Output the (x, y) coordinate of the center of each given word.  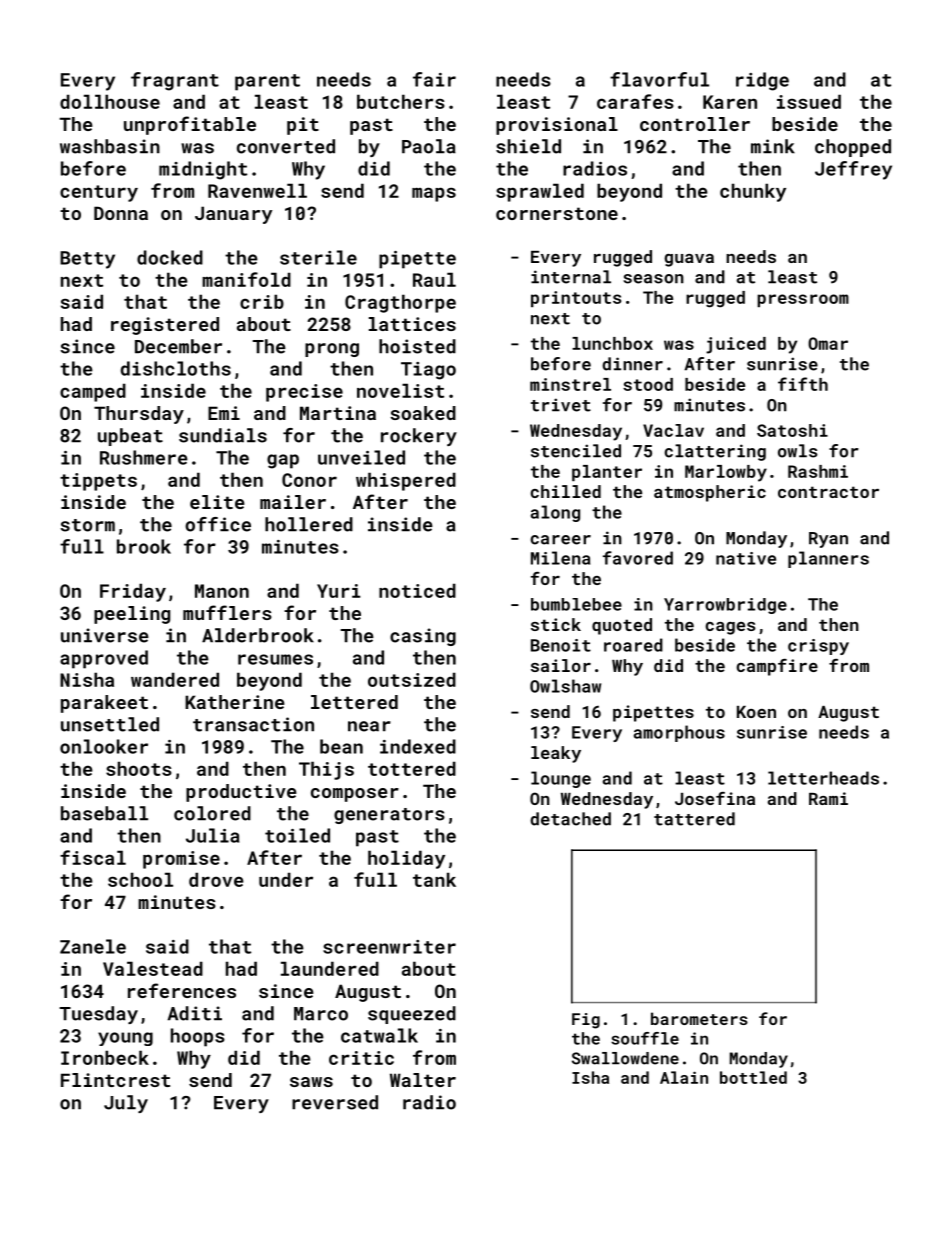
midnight (203, 170)
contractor (828, 492)
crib (262, 301)
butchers (401, 101)
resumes (275, 659)
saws (311, 1082)
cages (730, 628)
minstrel (570, 384)
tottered (412, 768)
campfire (777, 667)
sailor (561, 665)
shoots (139, 768)
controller (695, 124)
